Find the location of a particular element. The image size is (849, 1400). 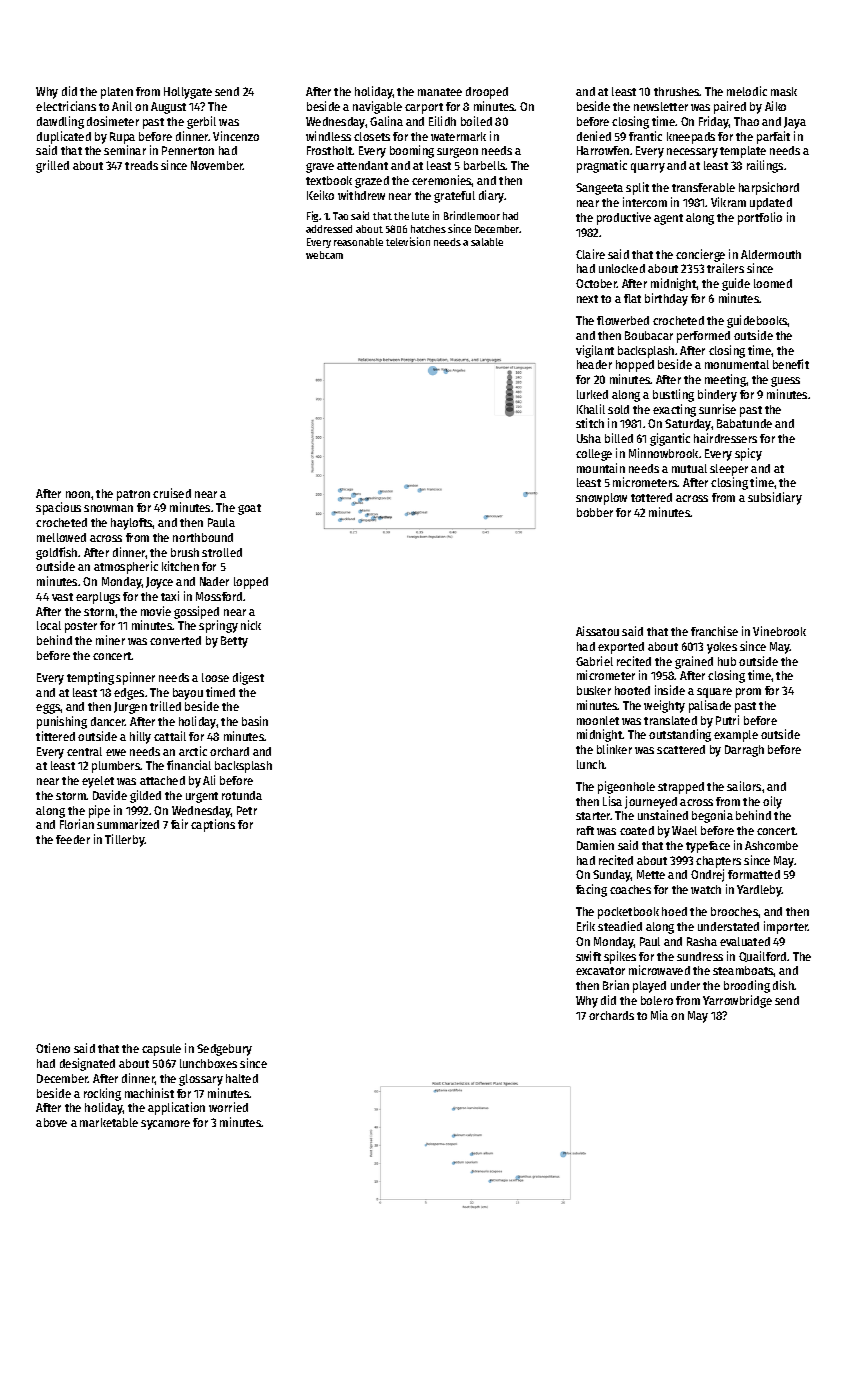

halted is located at coordinates (242, 1078).
